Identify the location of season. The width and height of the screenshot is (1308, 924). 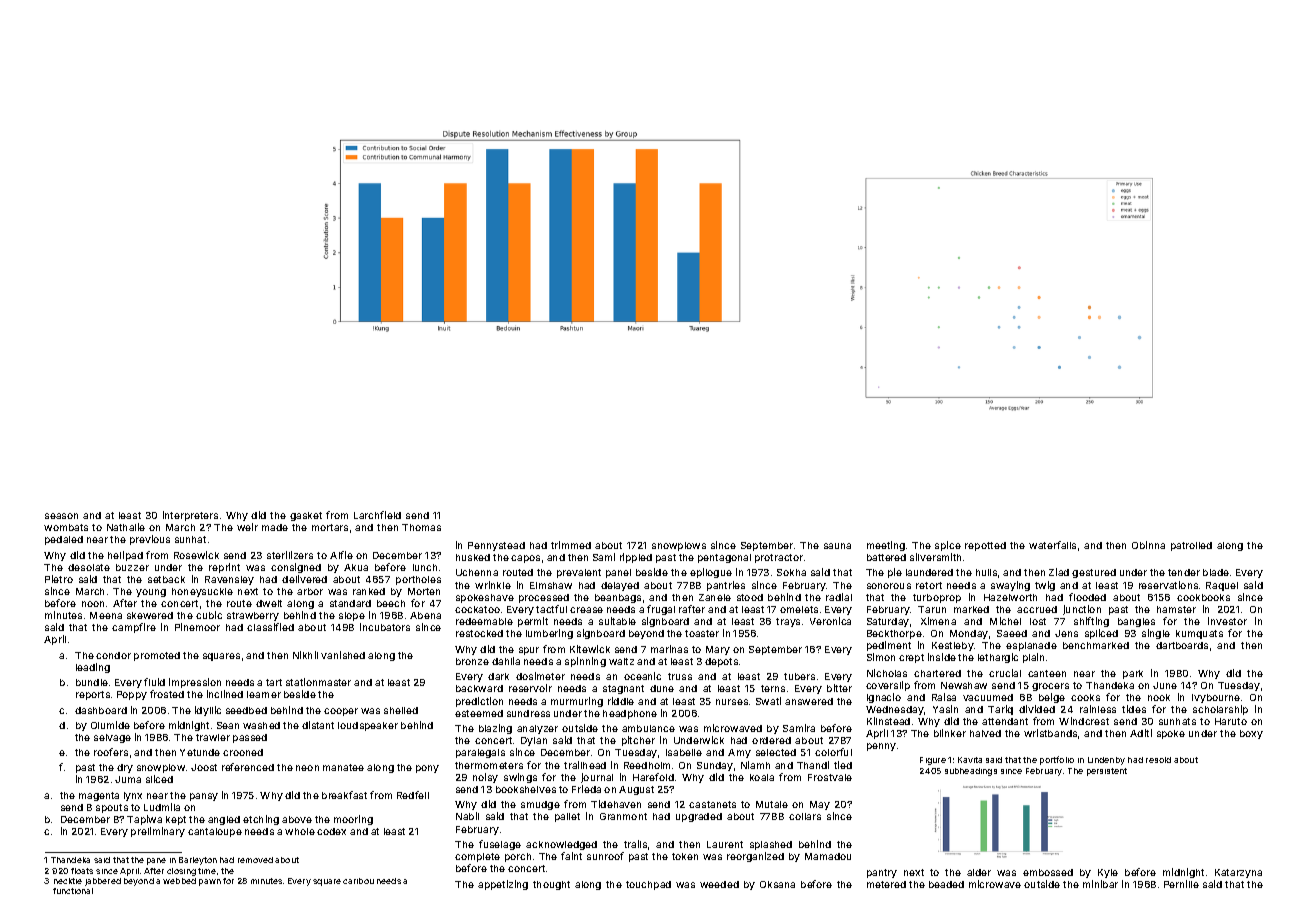
(61, 516).
